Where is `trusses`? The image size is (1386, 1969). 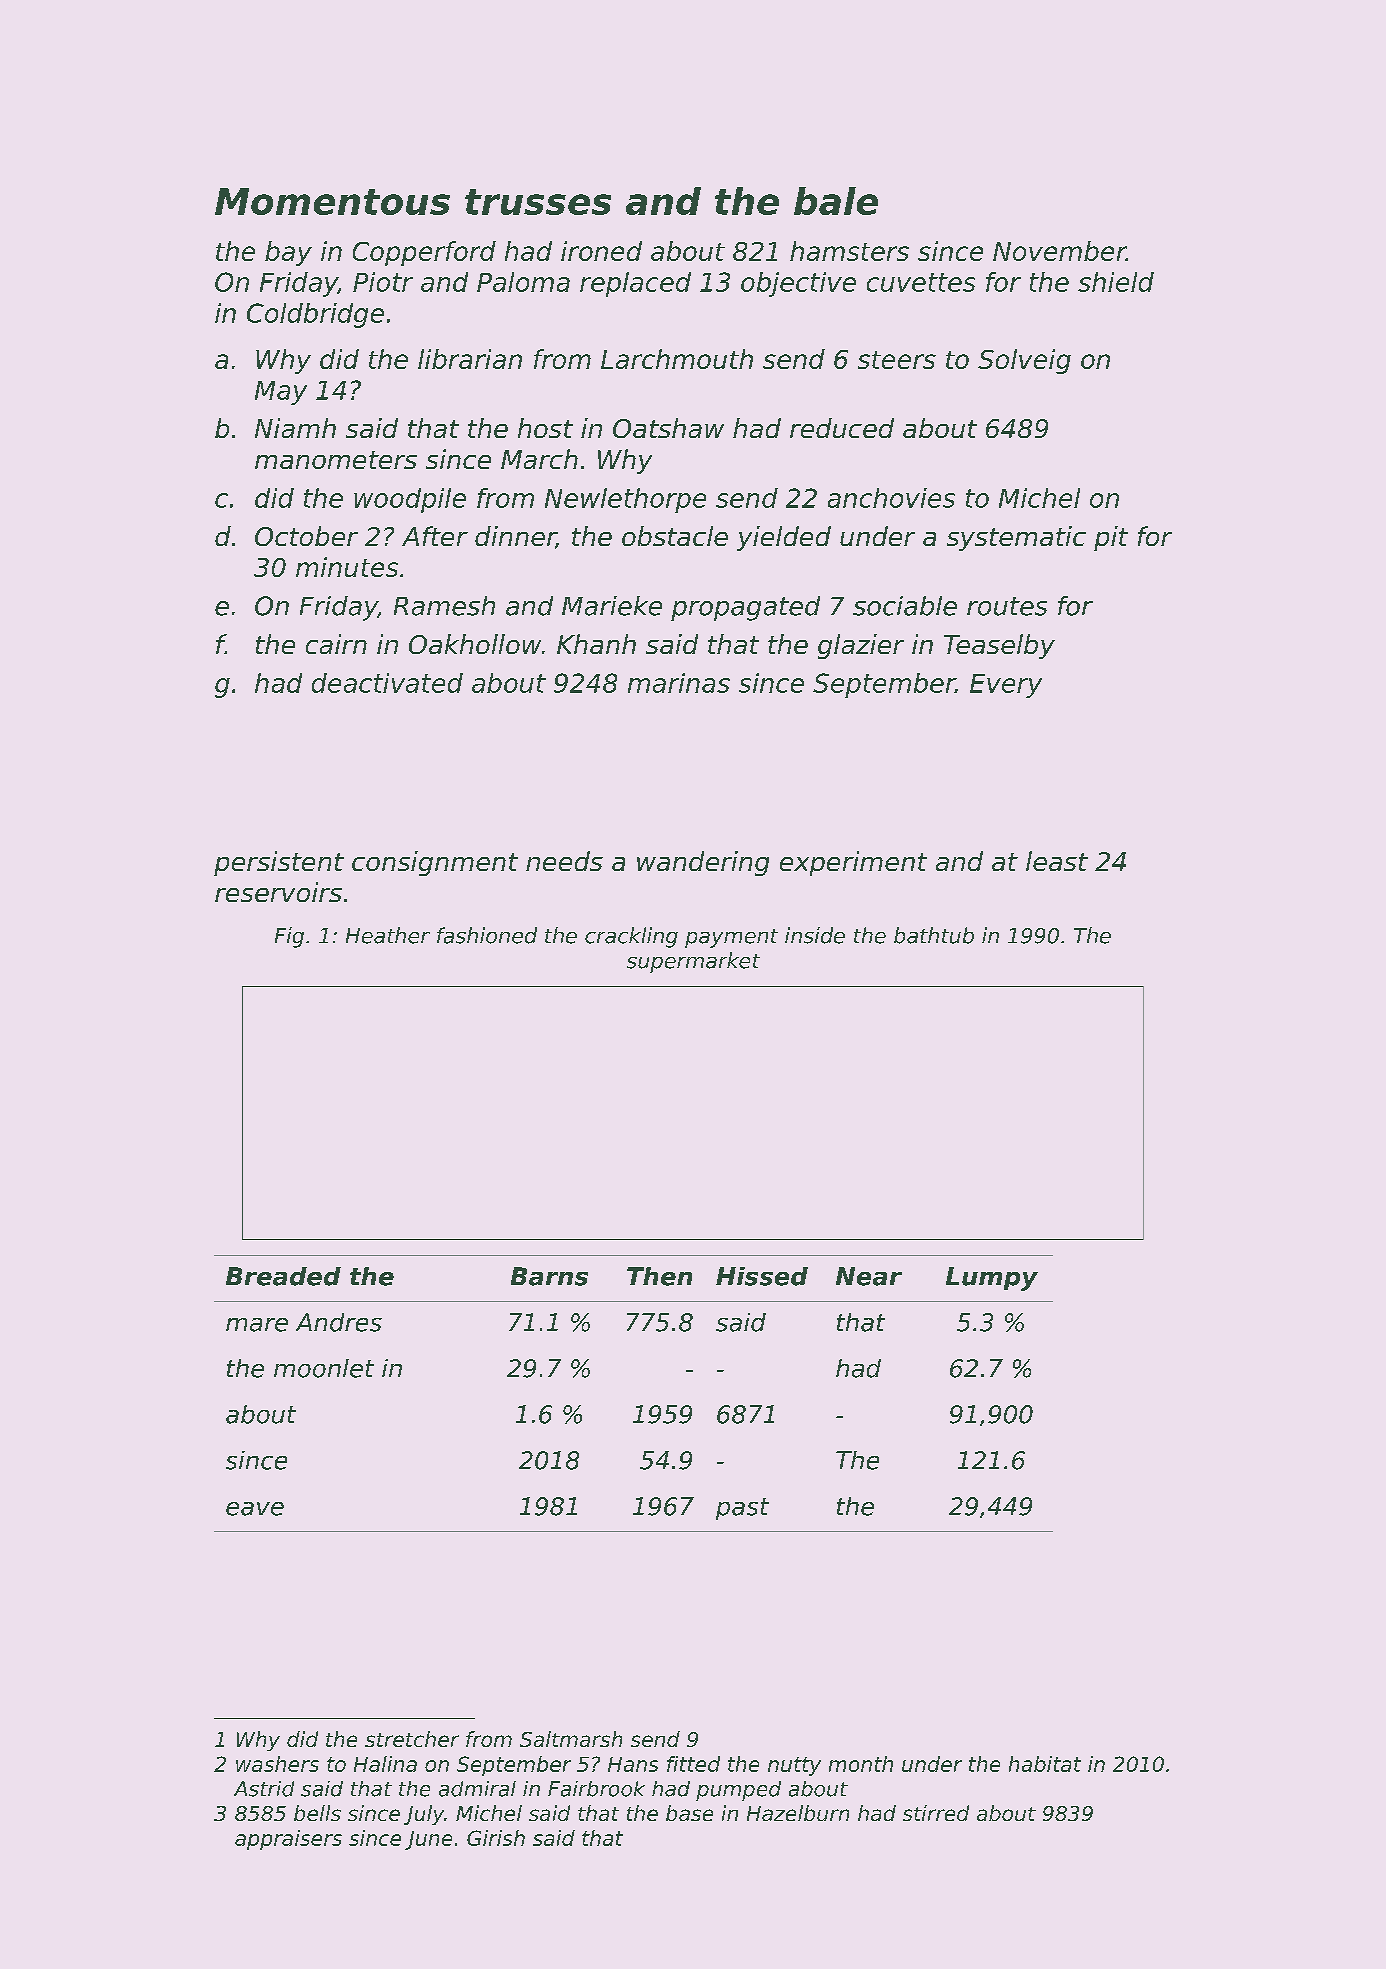 trusses is located at coordinates (538, 202).
